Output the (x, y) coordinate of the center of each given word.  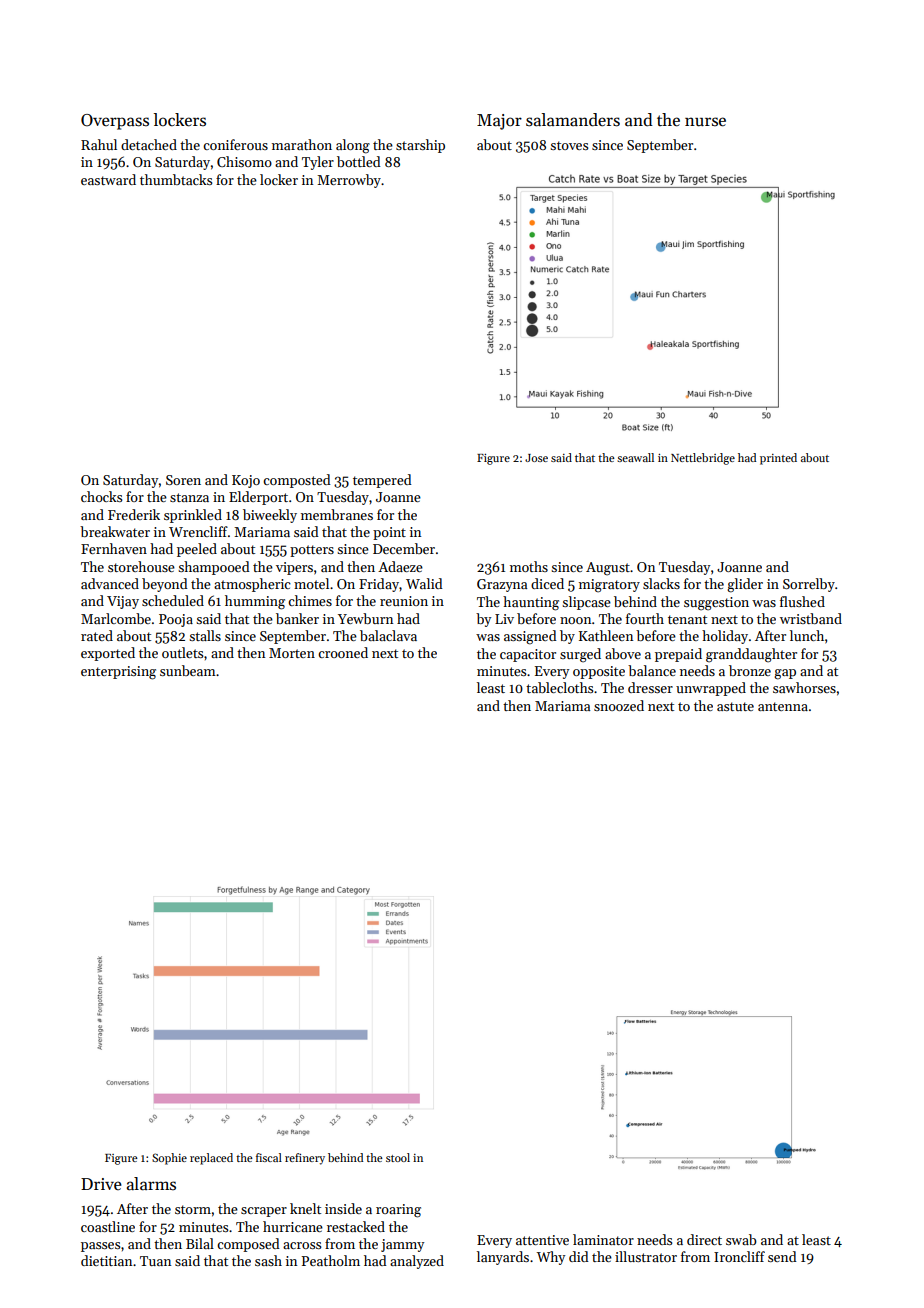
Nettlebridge (703, 459)
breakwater (115, 531)
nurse (705, 122)
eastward (108, 179)
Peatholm (331, 1260)
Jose (536, 458)
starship (420, 146)
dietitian (106, 1260)
